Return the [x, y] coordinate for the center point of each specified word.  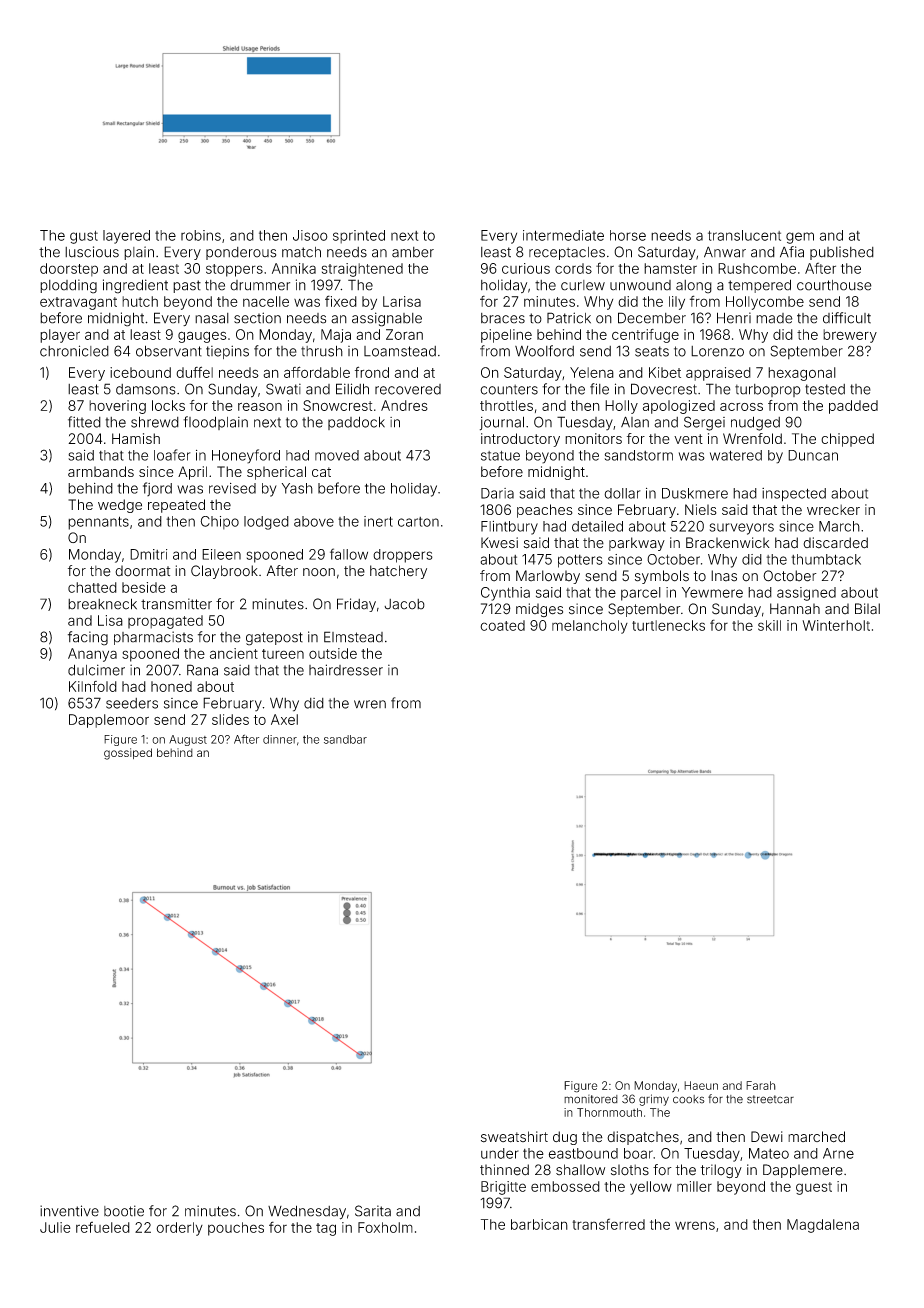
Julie [55, 1227]
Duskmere [695, 493]
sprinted [359, 237]
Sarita [373, 1211]
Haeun [701, 1085]
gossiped [128, 754]
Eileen [221, 554]
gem [800, 238]
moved [337, 455]
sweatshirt [514, 1137]
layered [126, 237]
